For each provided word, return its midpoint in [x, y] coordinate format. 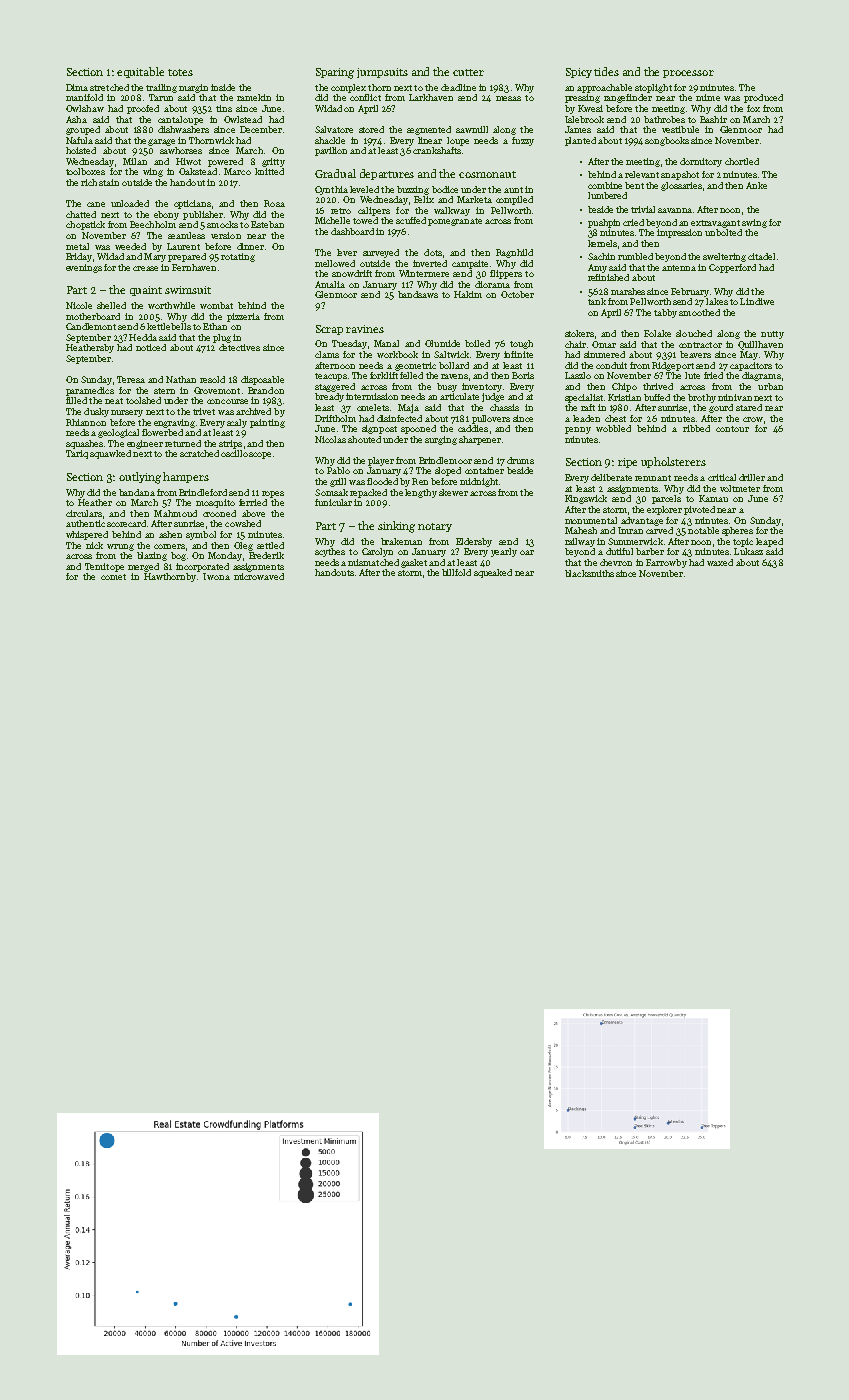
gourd [721, 408]
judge [493, 397]
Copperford [732, 268]
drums [520, 460]
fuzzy [523, 141]
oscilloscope [246, 454]
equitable [140, 72]
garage [161, 142]
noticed [151, 347]
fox [753, 108]
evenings [84, 268]
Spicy [579, 73]
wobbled [613, 428]
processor [688, 74]
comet [113, 577]
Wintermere [424, 273]
